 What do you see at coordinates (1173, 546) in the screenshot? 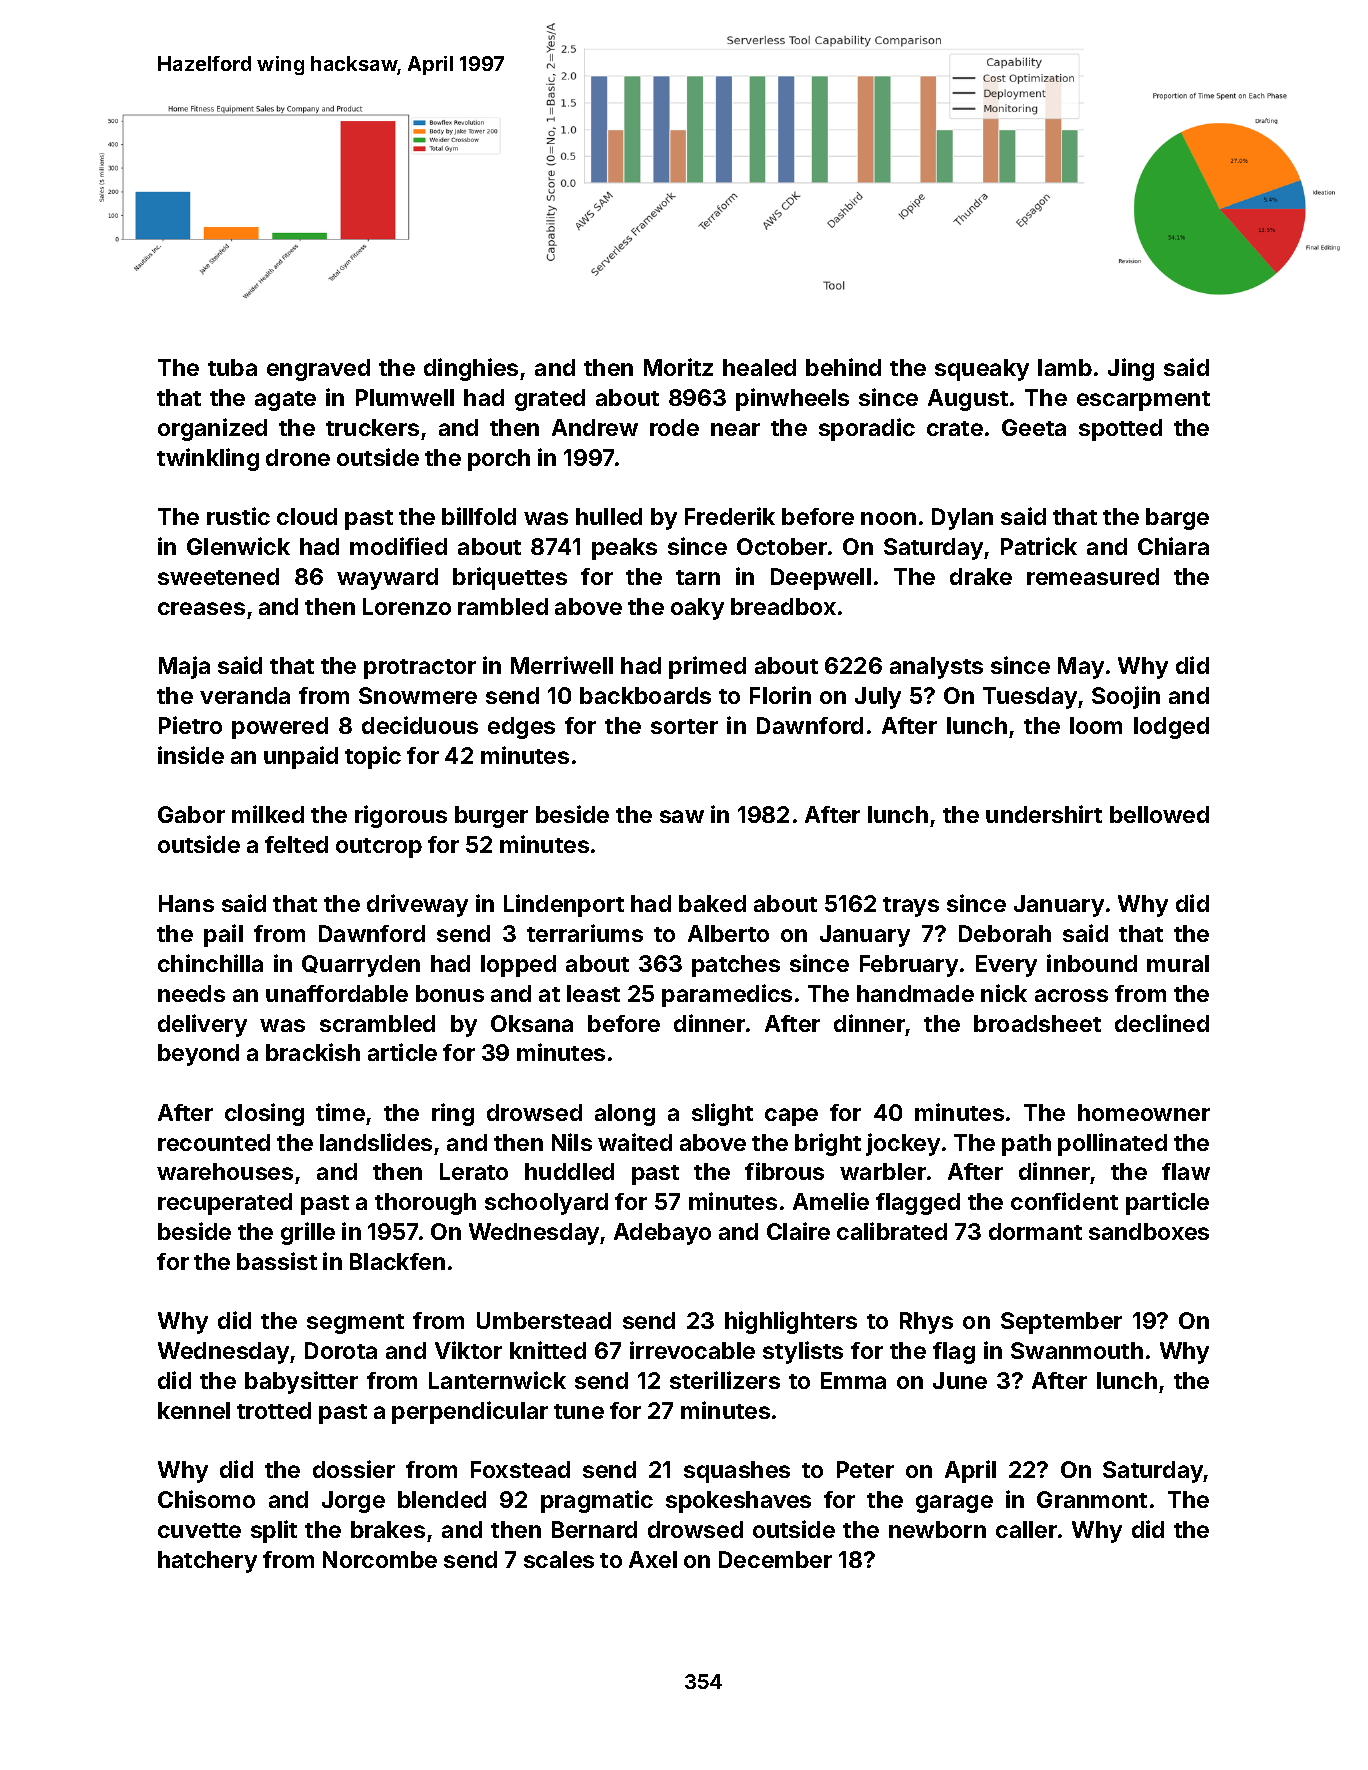
I see `Chiara` at bounding box center [1173, 546].
